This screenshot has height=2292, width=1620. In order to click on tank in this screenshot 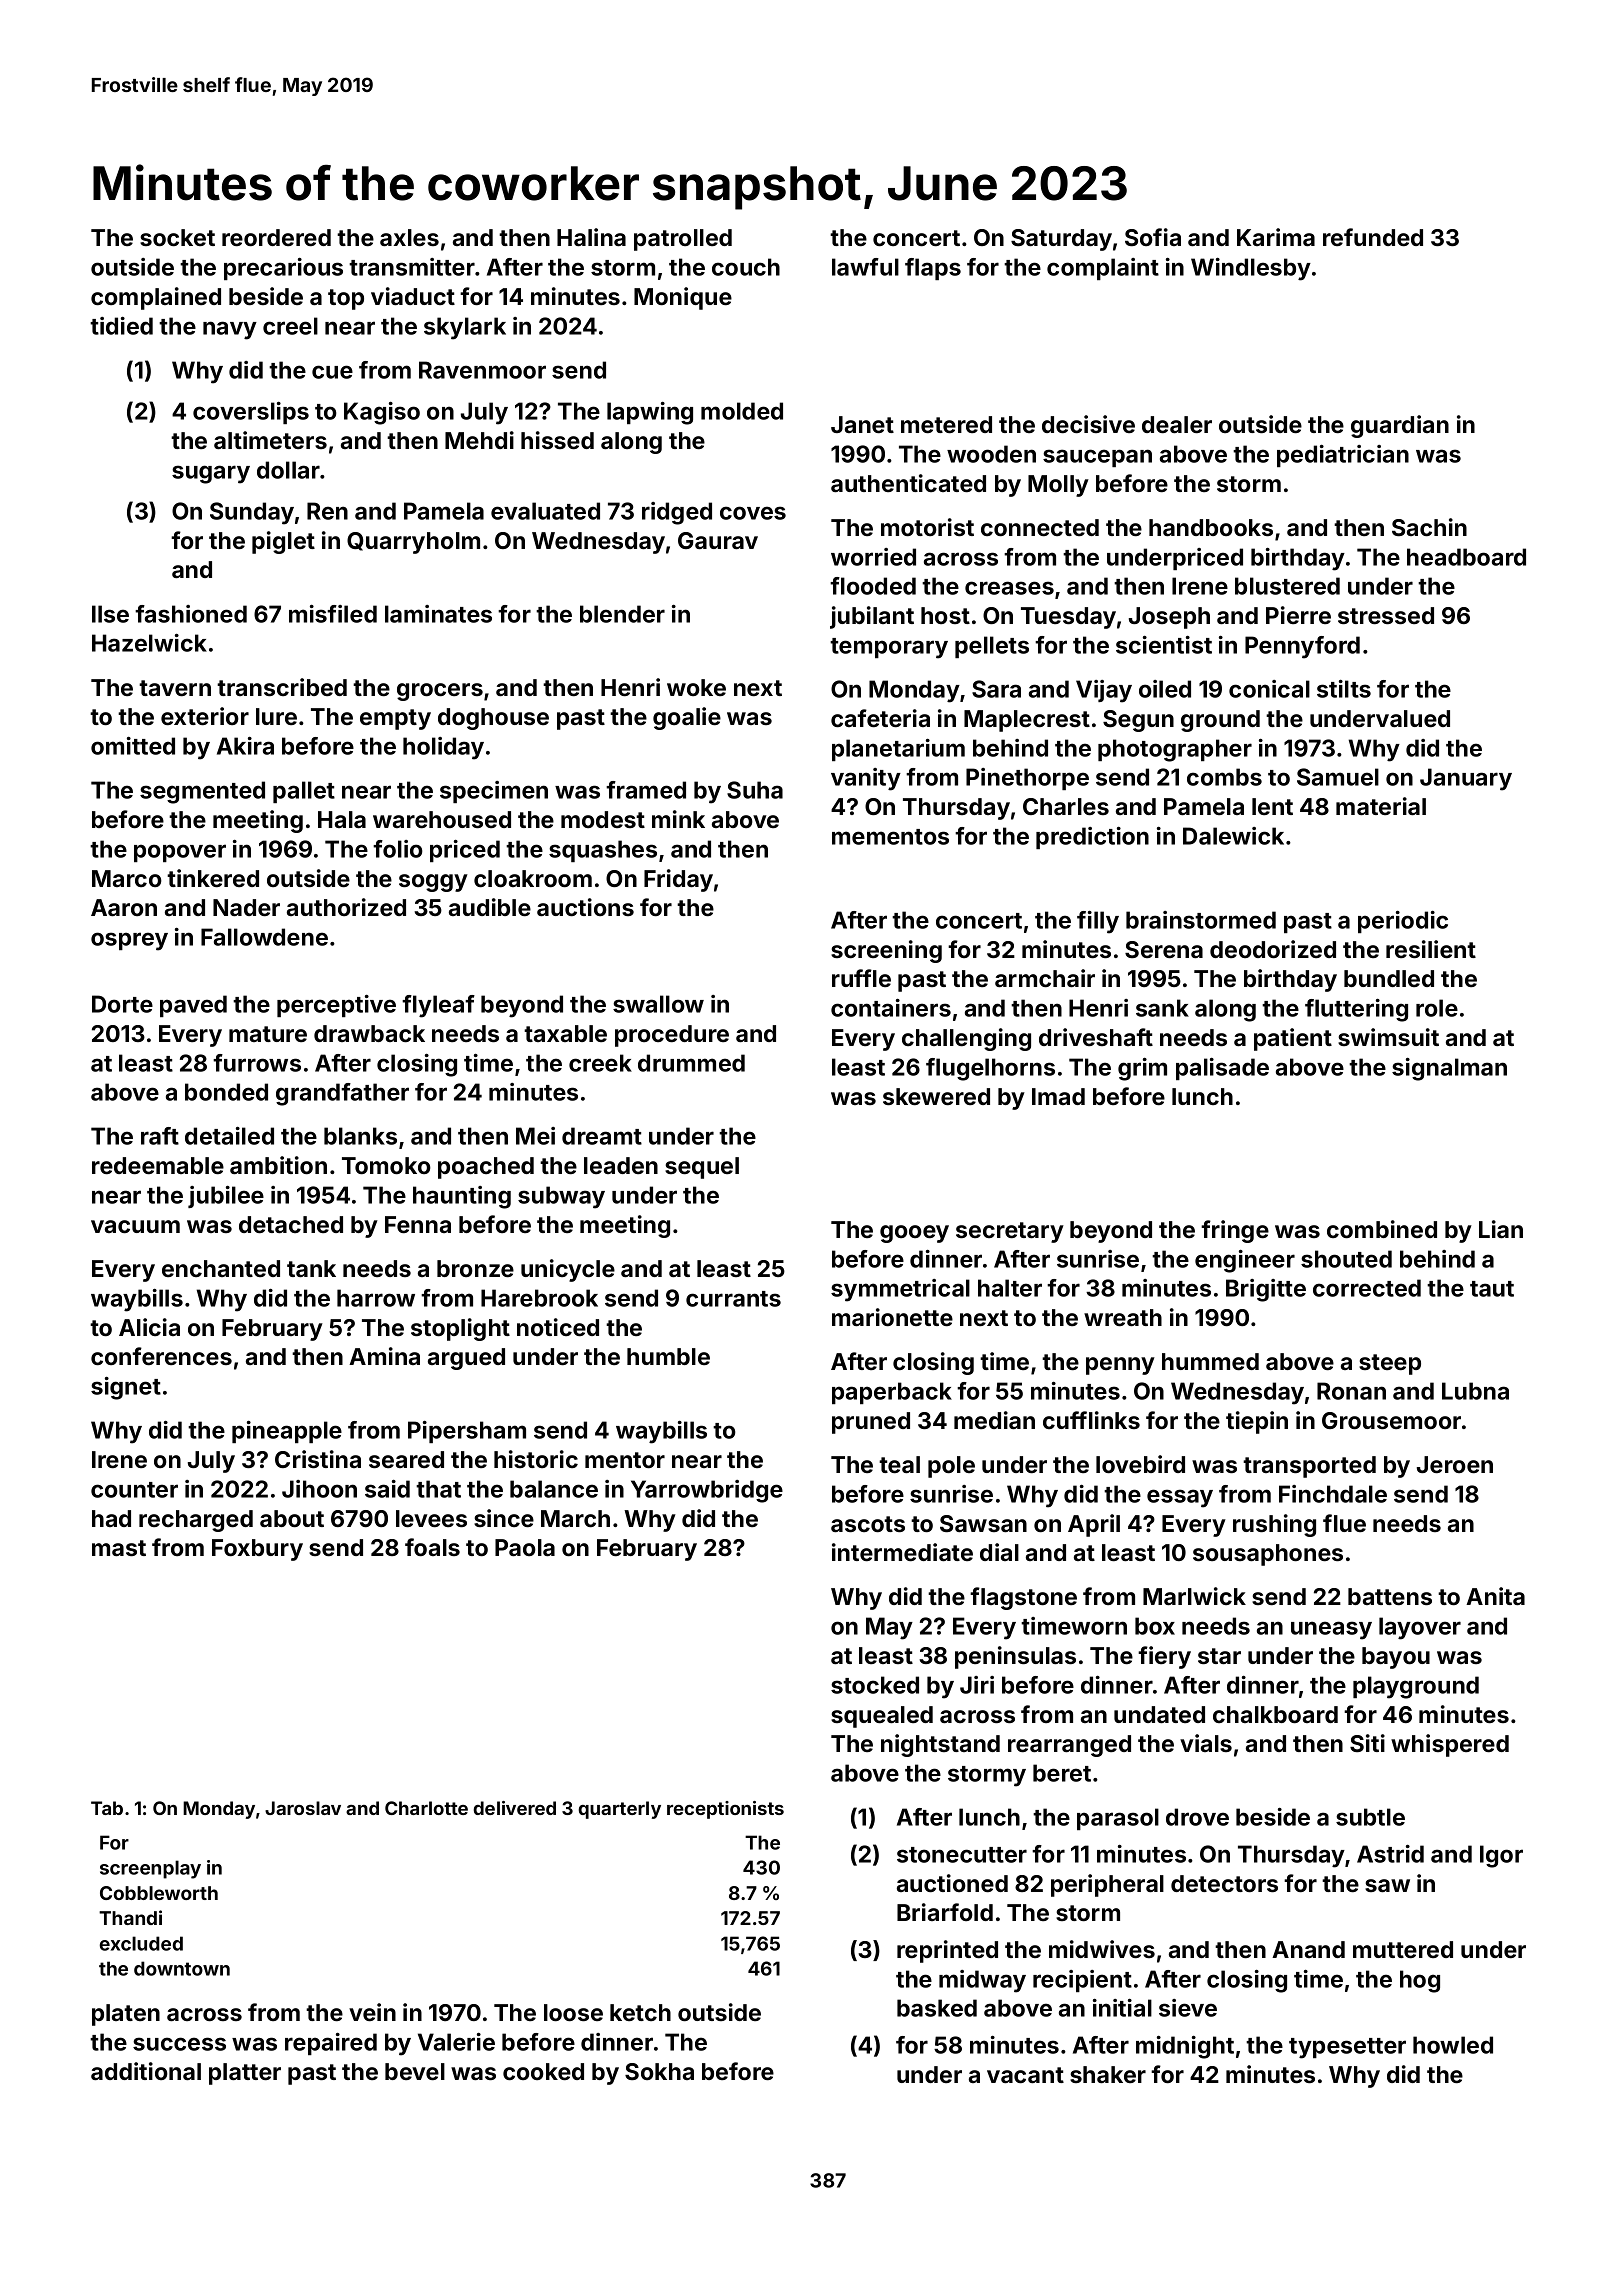, I will do `click(311, 1268)`.
